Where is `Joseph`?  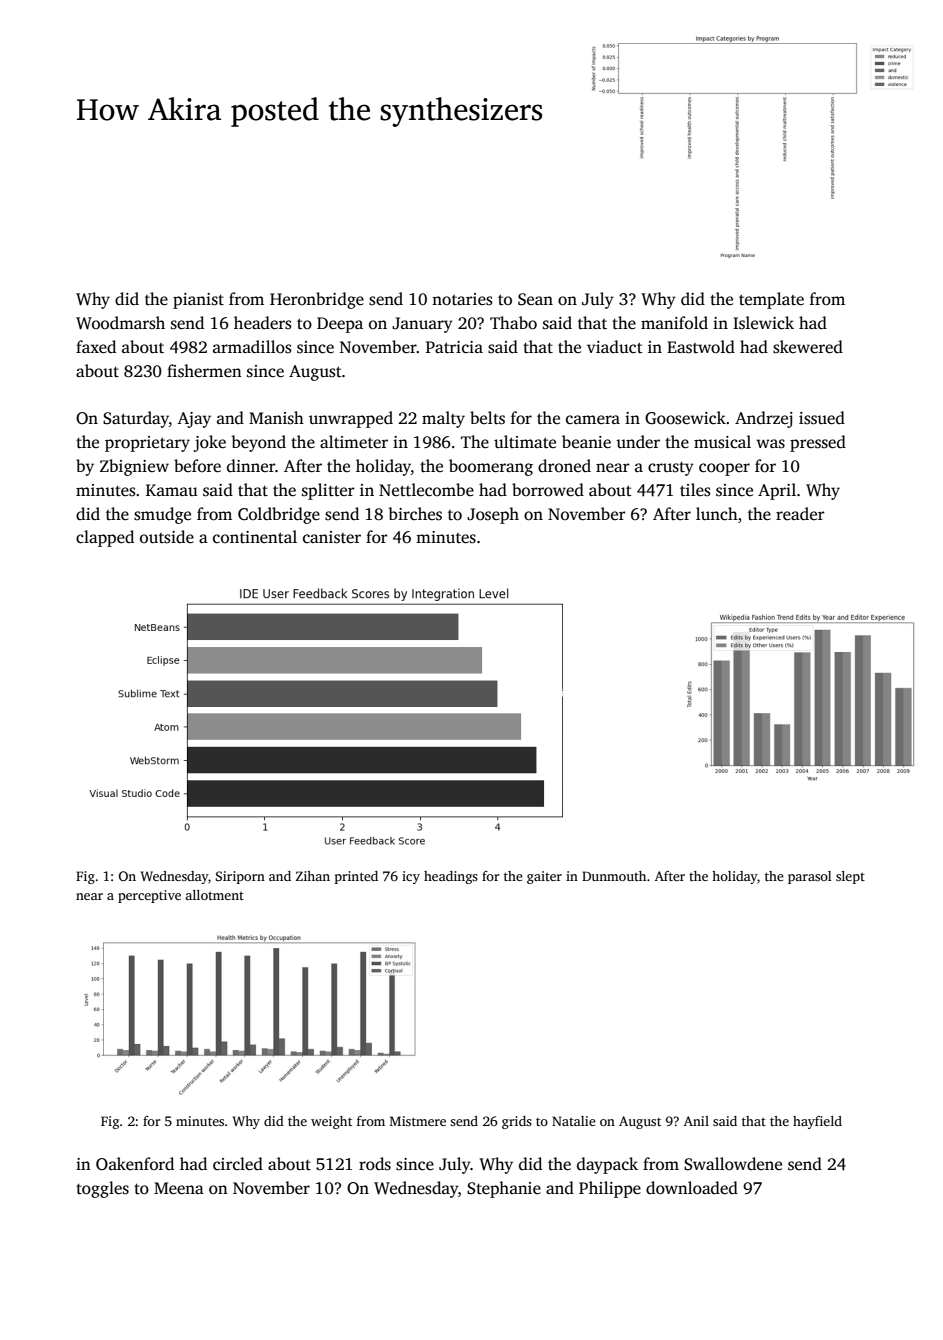
Joseph is located at coordinates (493, 515).
